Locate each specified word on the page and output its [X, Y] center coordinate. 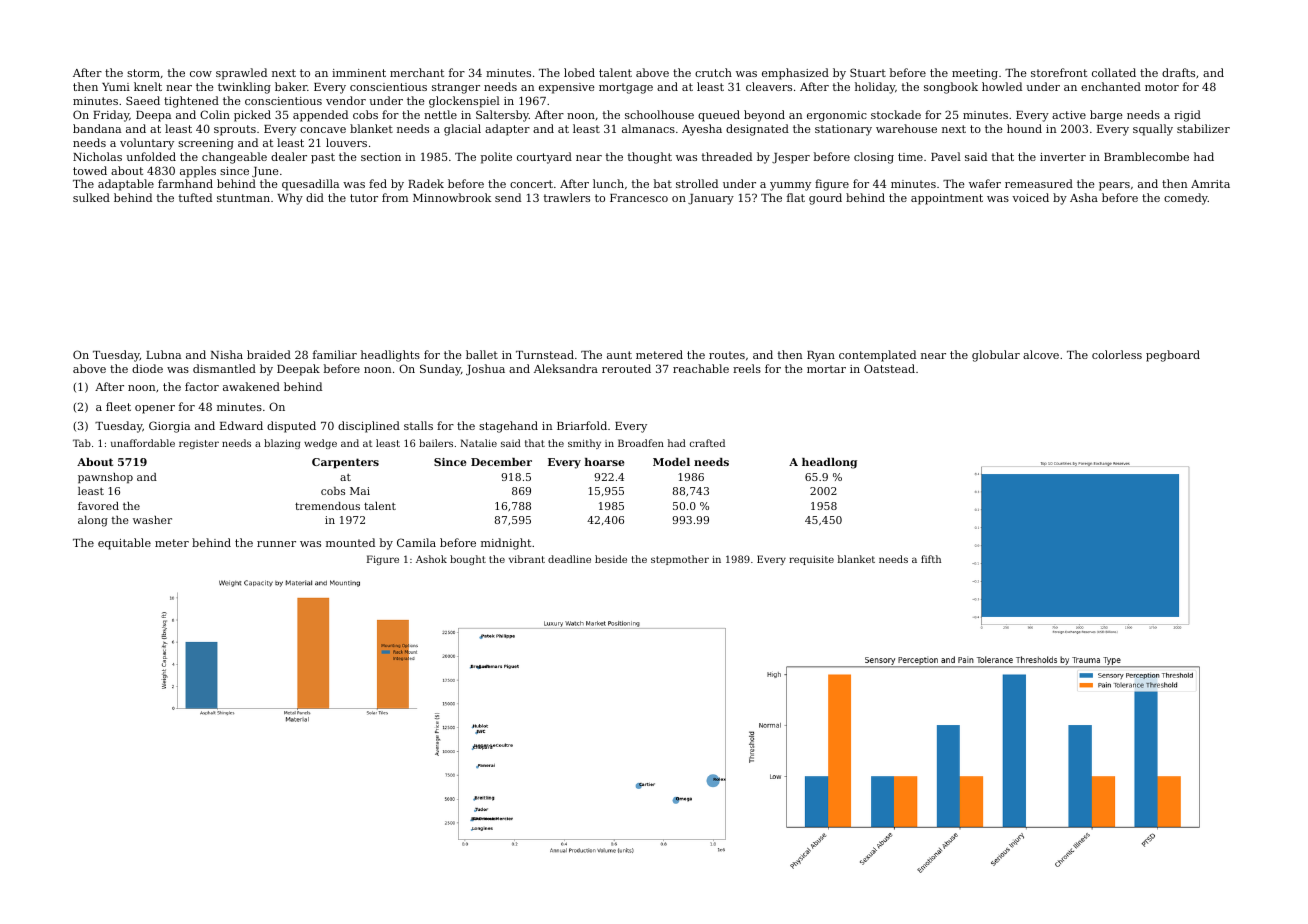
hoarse [604, 462]
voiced [1030, 197]
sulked [91, 197]
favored [98, 506]
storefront [1059, 72]
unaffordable [143, 443]
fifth [931, 559]
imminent [359, 73]
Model [671, 462]
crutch [713, 72]
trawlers [567, 197]
